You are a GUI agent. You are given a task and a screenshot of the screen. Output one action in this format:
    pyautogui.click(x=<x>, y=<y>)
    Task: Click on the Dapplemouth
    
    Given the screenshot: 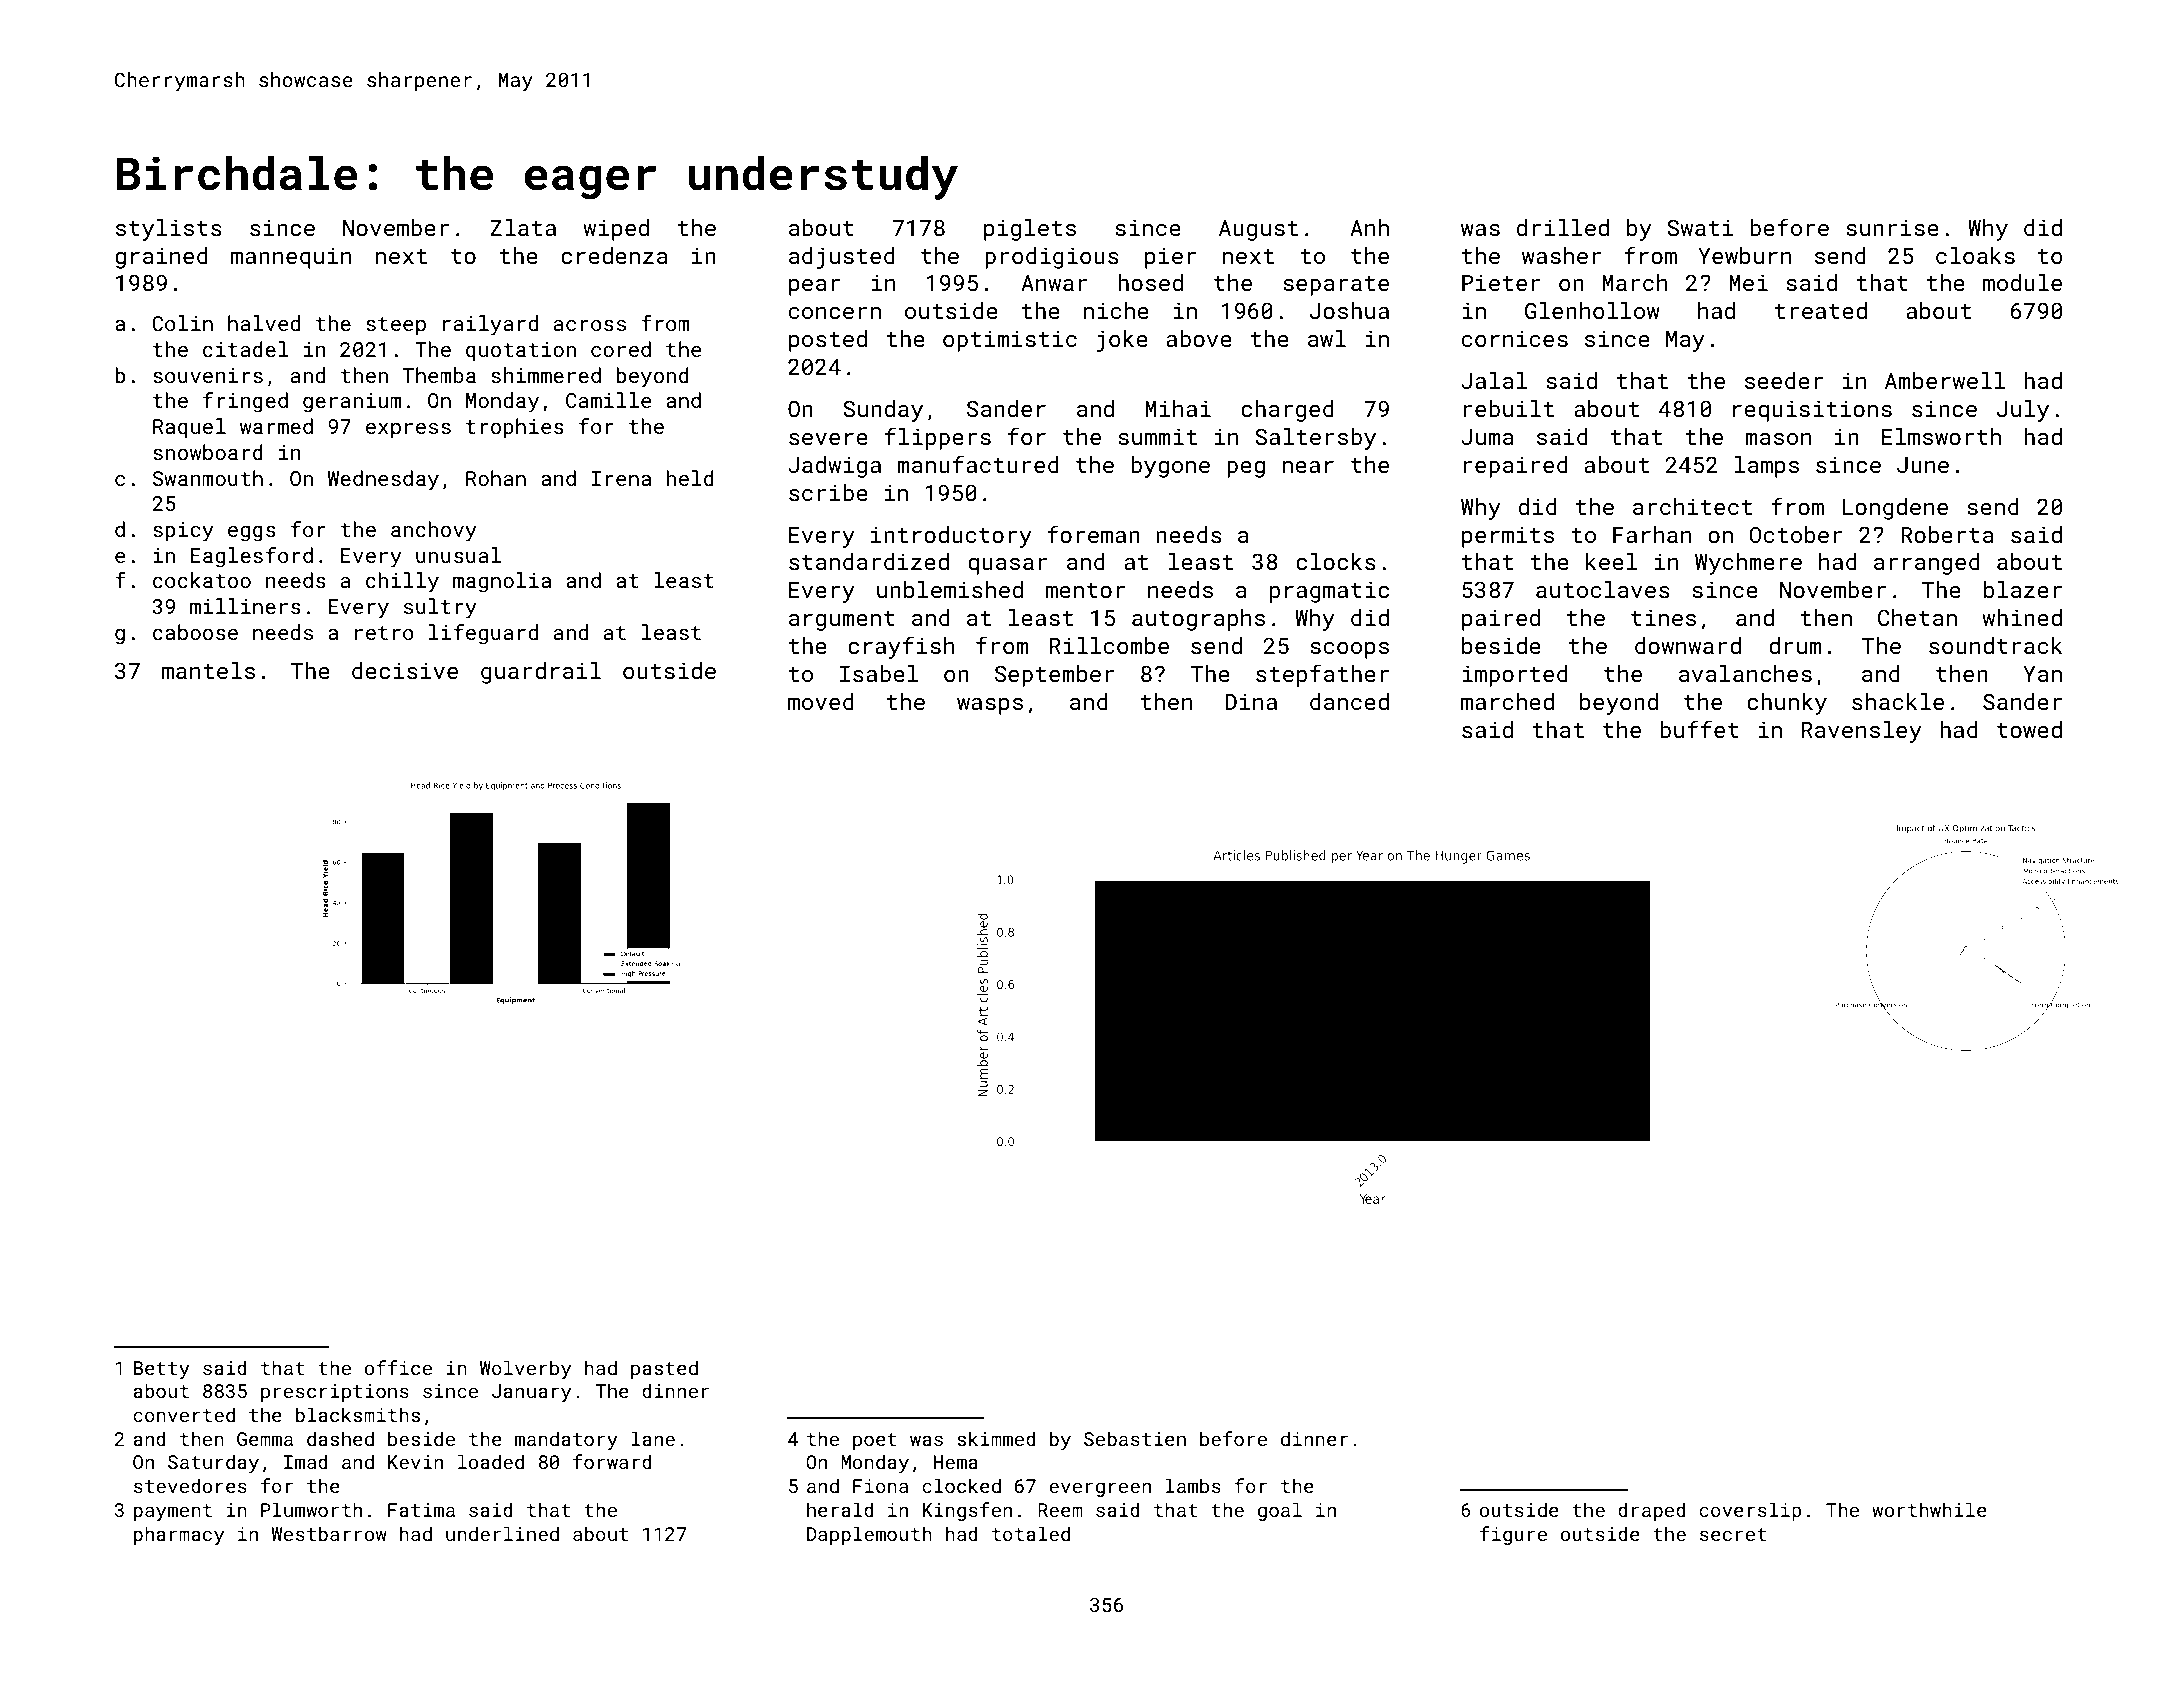 What is the action you would take?
    pyautogui.click(x=869, y=1535)
